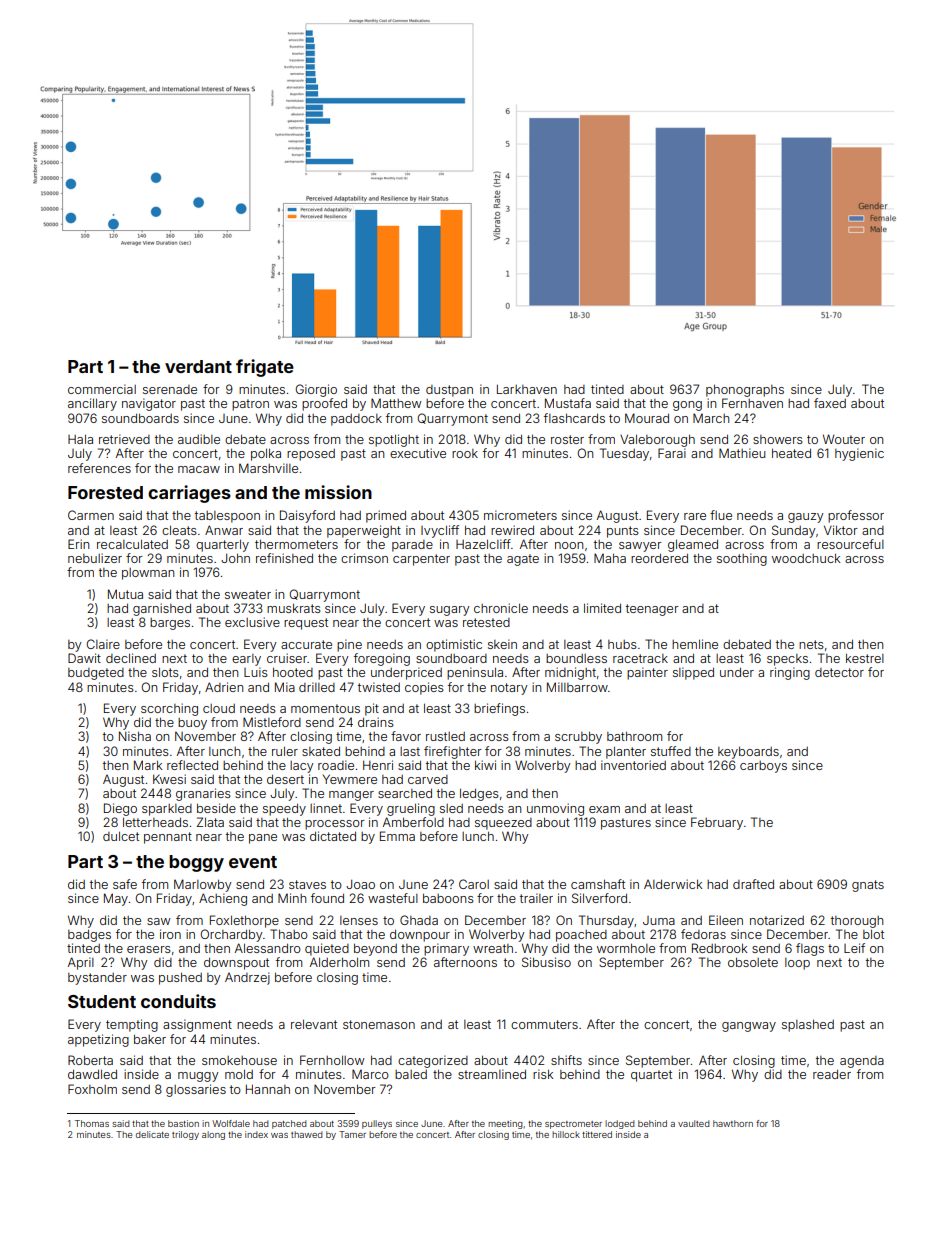  Describe the element at coordinates (868, 886) in the screenshot. I see `gnats` at that location.
